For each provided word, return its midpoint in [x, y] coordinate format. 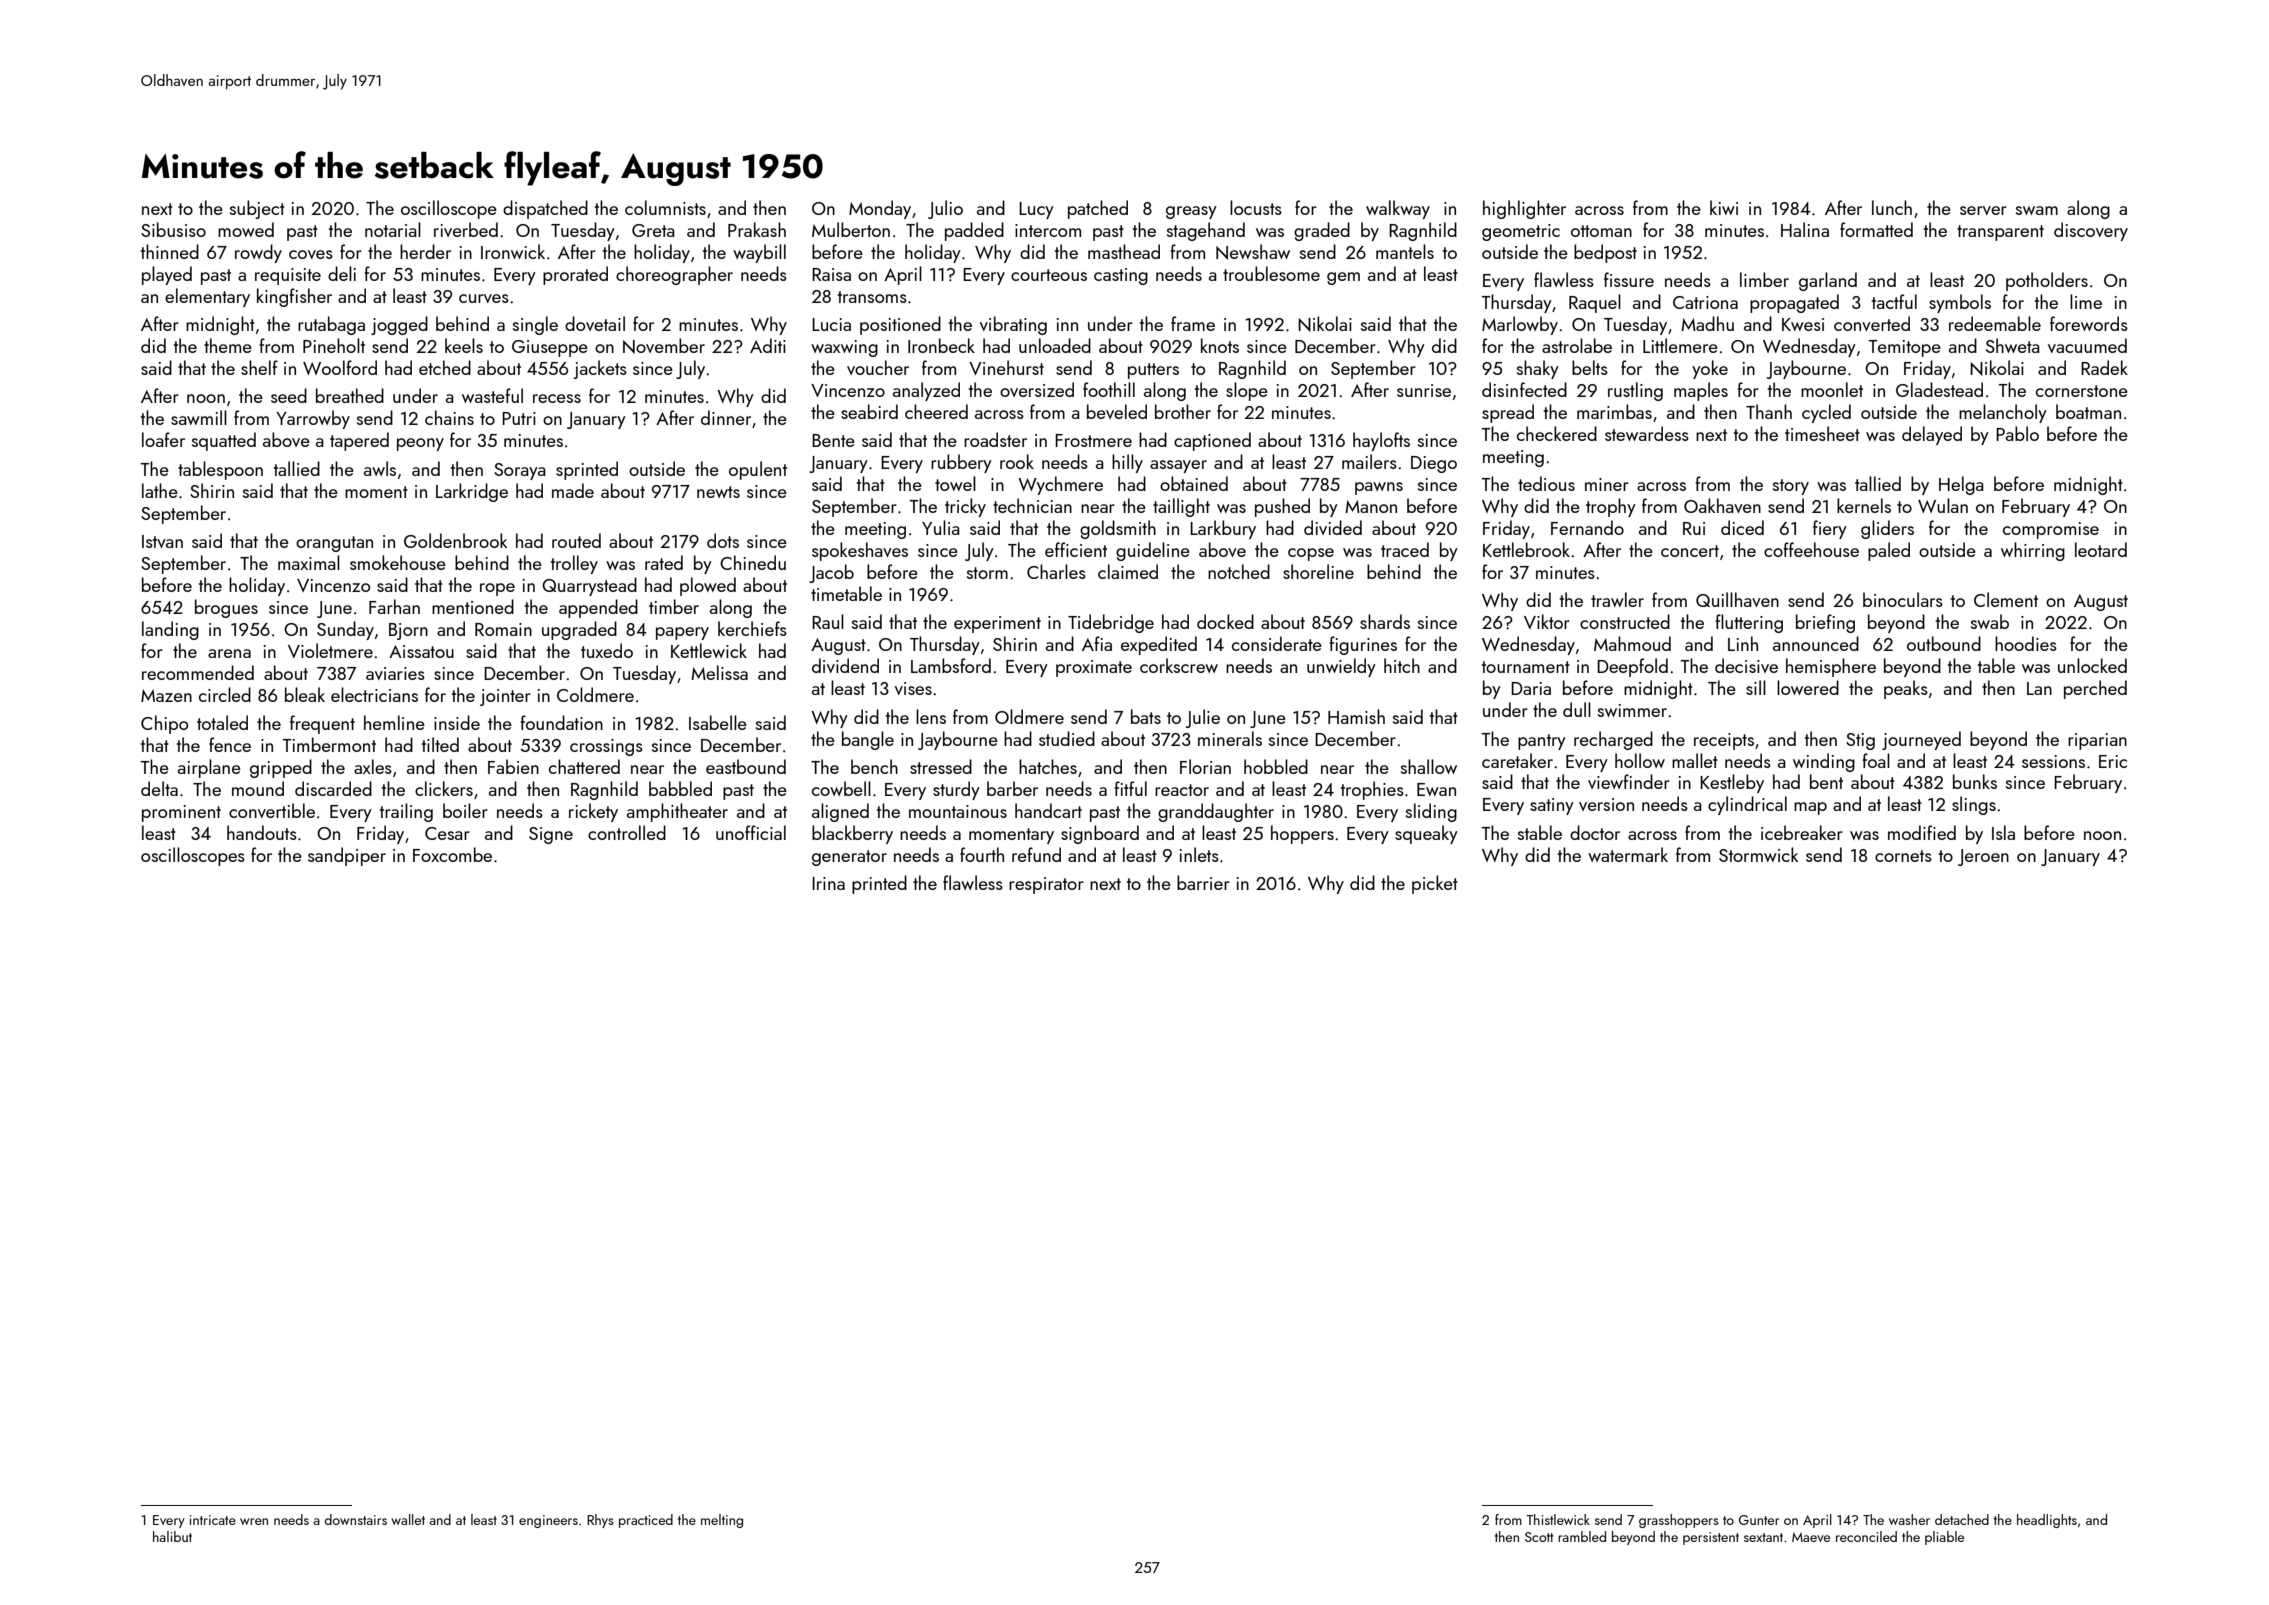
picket [1435, 884]
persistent [1711, 1538]
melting [722, 1521]
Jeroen [1983, 857]
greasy [1191, 212]
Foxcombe [452, 854]
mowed [246, 229]
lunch [1892, 207]
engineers [548, 1521]
